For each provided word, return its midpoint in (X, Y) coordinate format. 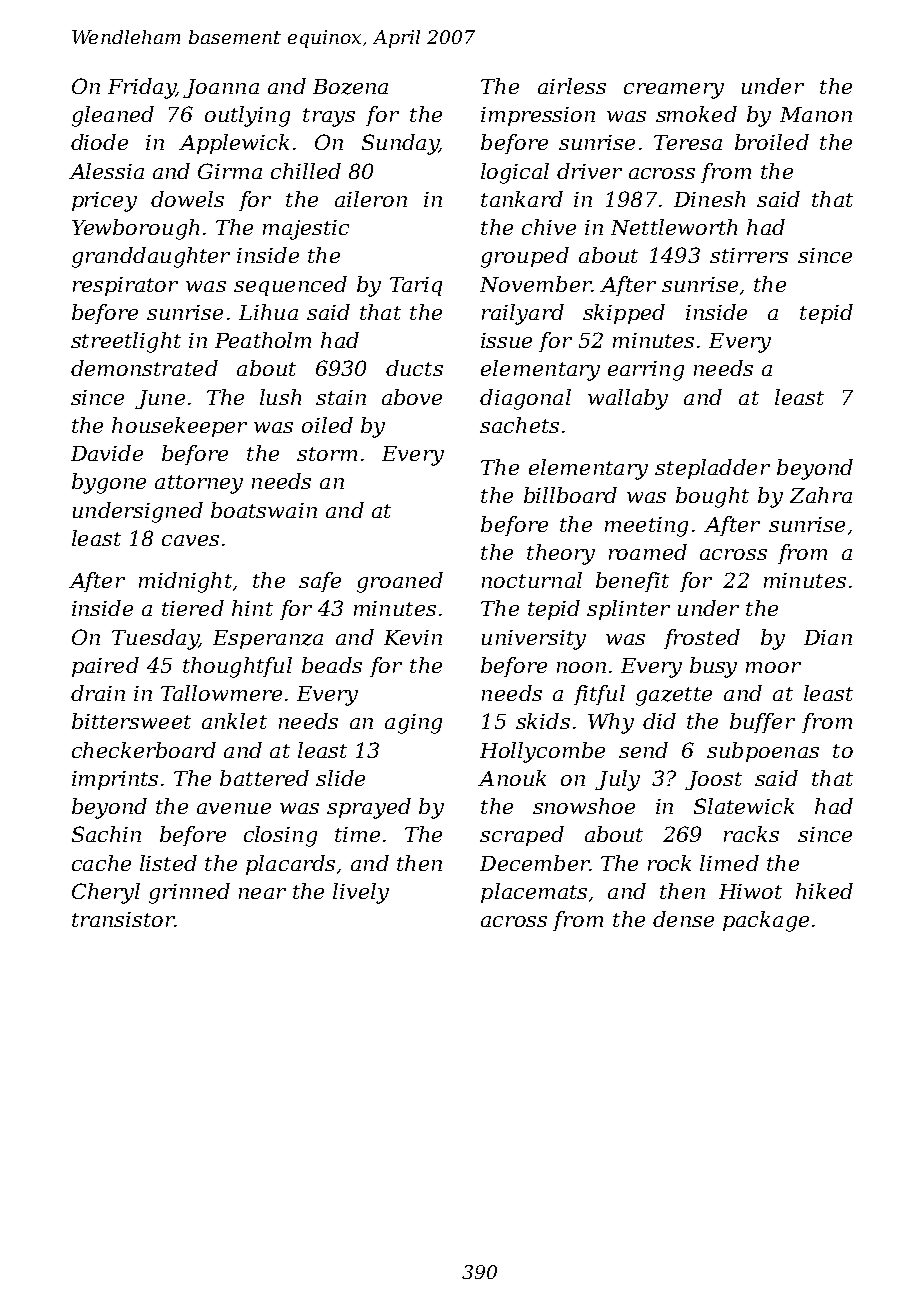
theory (561, 554)
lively (361, 893)
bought (712, 497)
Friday (142, 88)
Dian (828, 637)
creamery (674, 91)
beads (332, 665)
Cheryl (106, 893)
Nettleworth (674, 227)
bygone (109, 483)
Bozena (350, 87)
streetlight (126, 342)
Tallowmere (221, 693)
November (535, 284)
